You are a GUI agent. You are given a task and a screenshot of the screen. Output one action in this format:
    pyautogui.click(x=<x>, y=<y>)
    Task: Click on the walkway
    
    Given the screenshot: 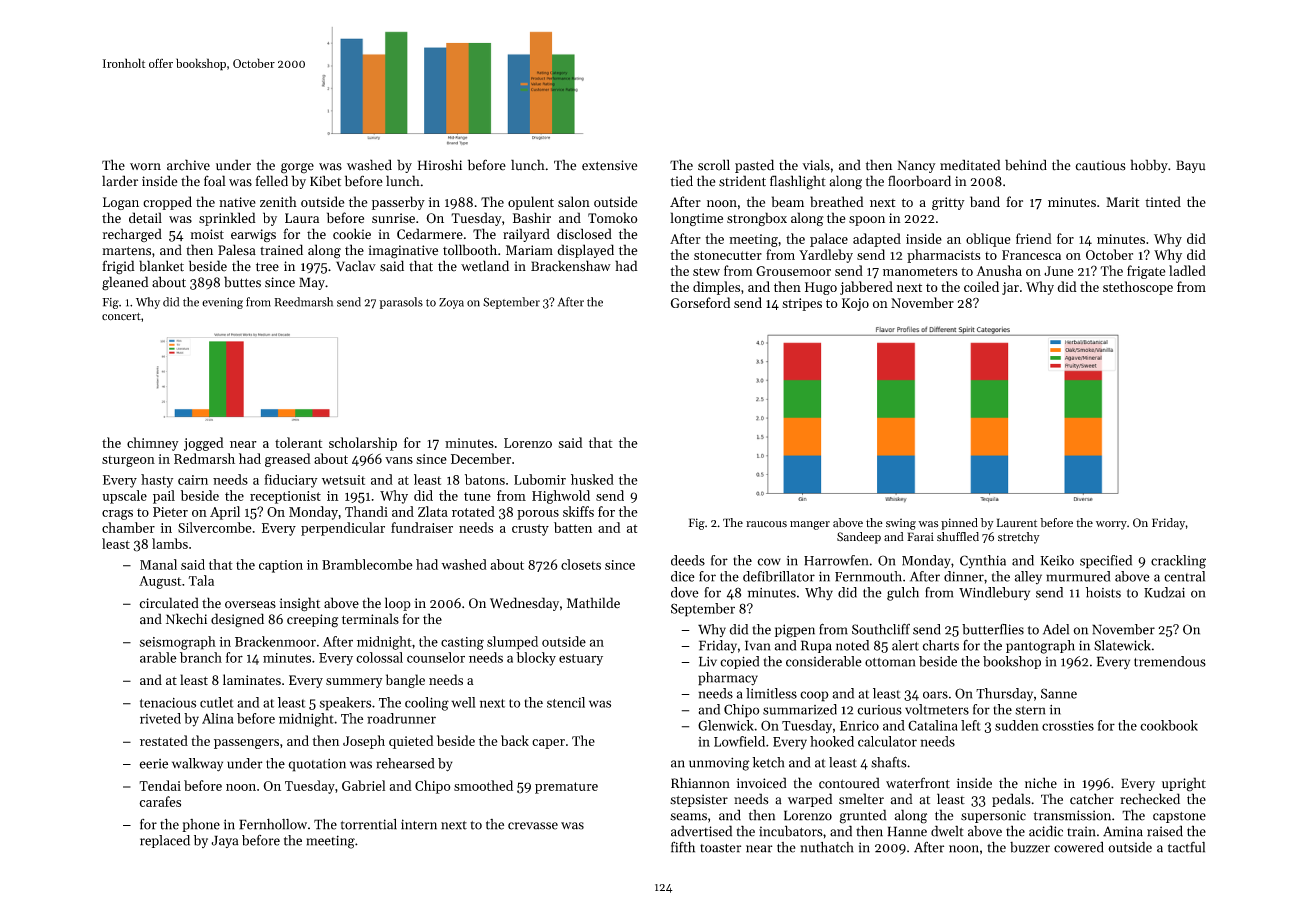 What is the action you would take?
    pyautogui.click(x=197, y=765)
